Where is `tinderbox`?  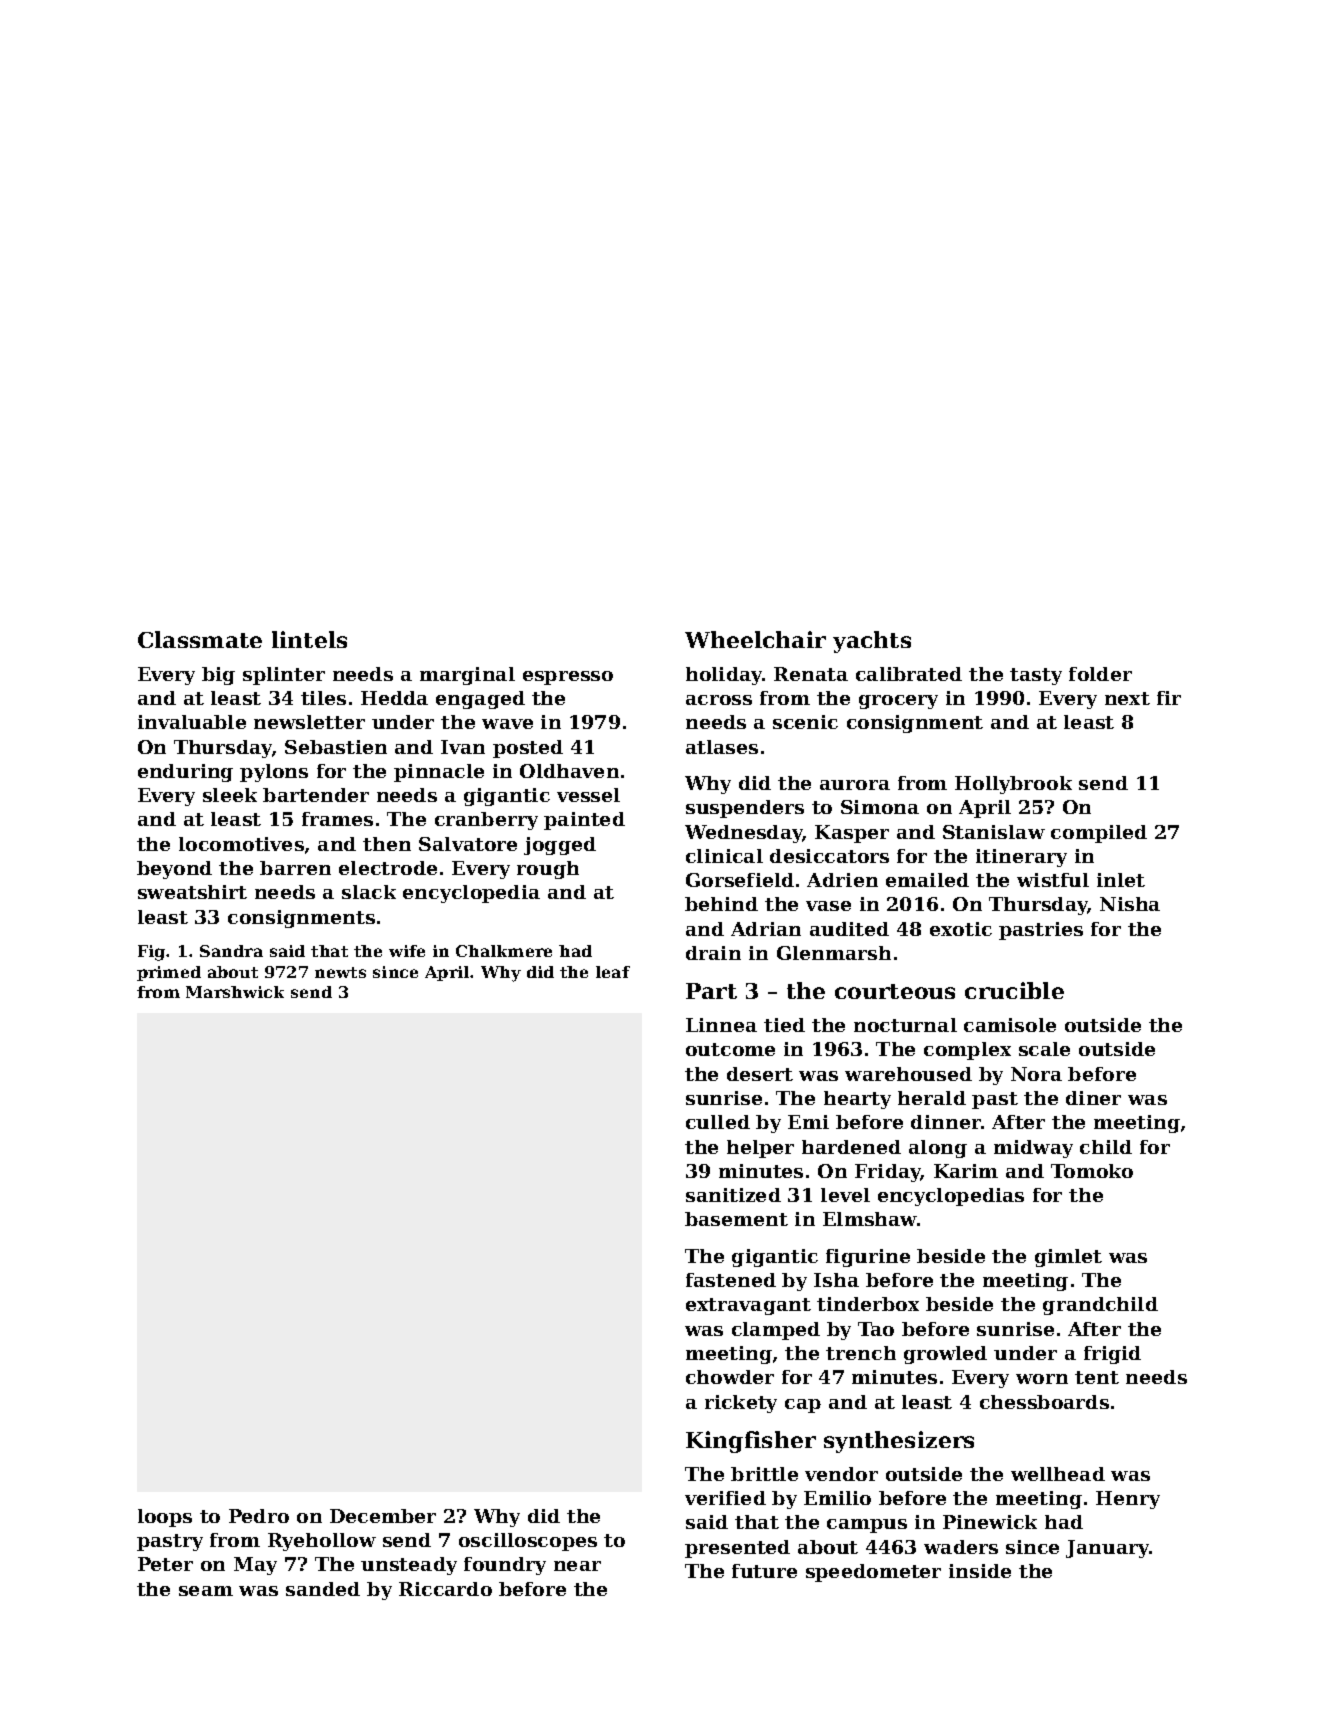 tinderbox is located at coordinates (868, 1304).
